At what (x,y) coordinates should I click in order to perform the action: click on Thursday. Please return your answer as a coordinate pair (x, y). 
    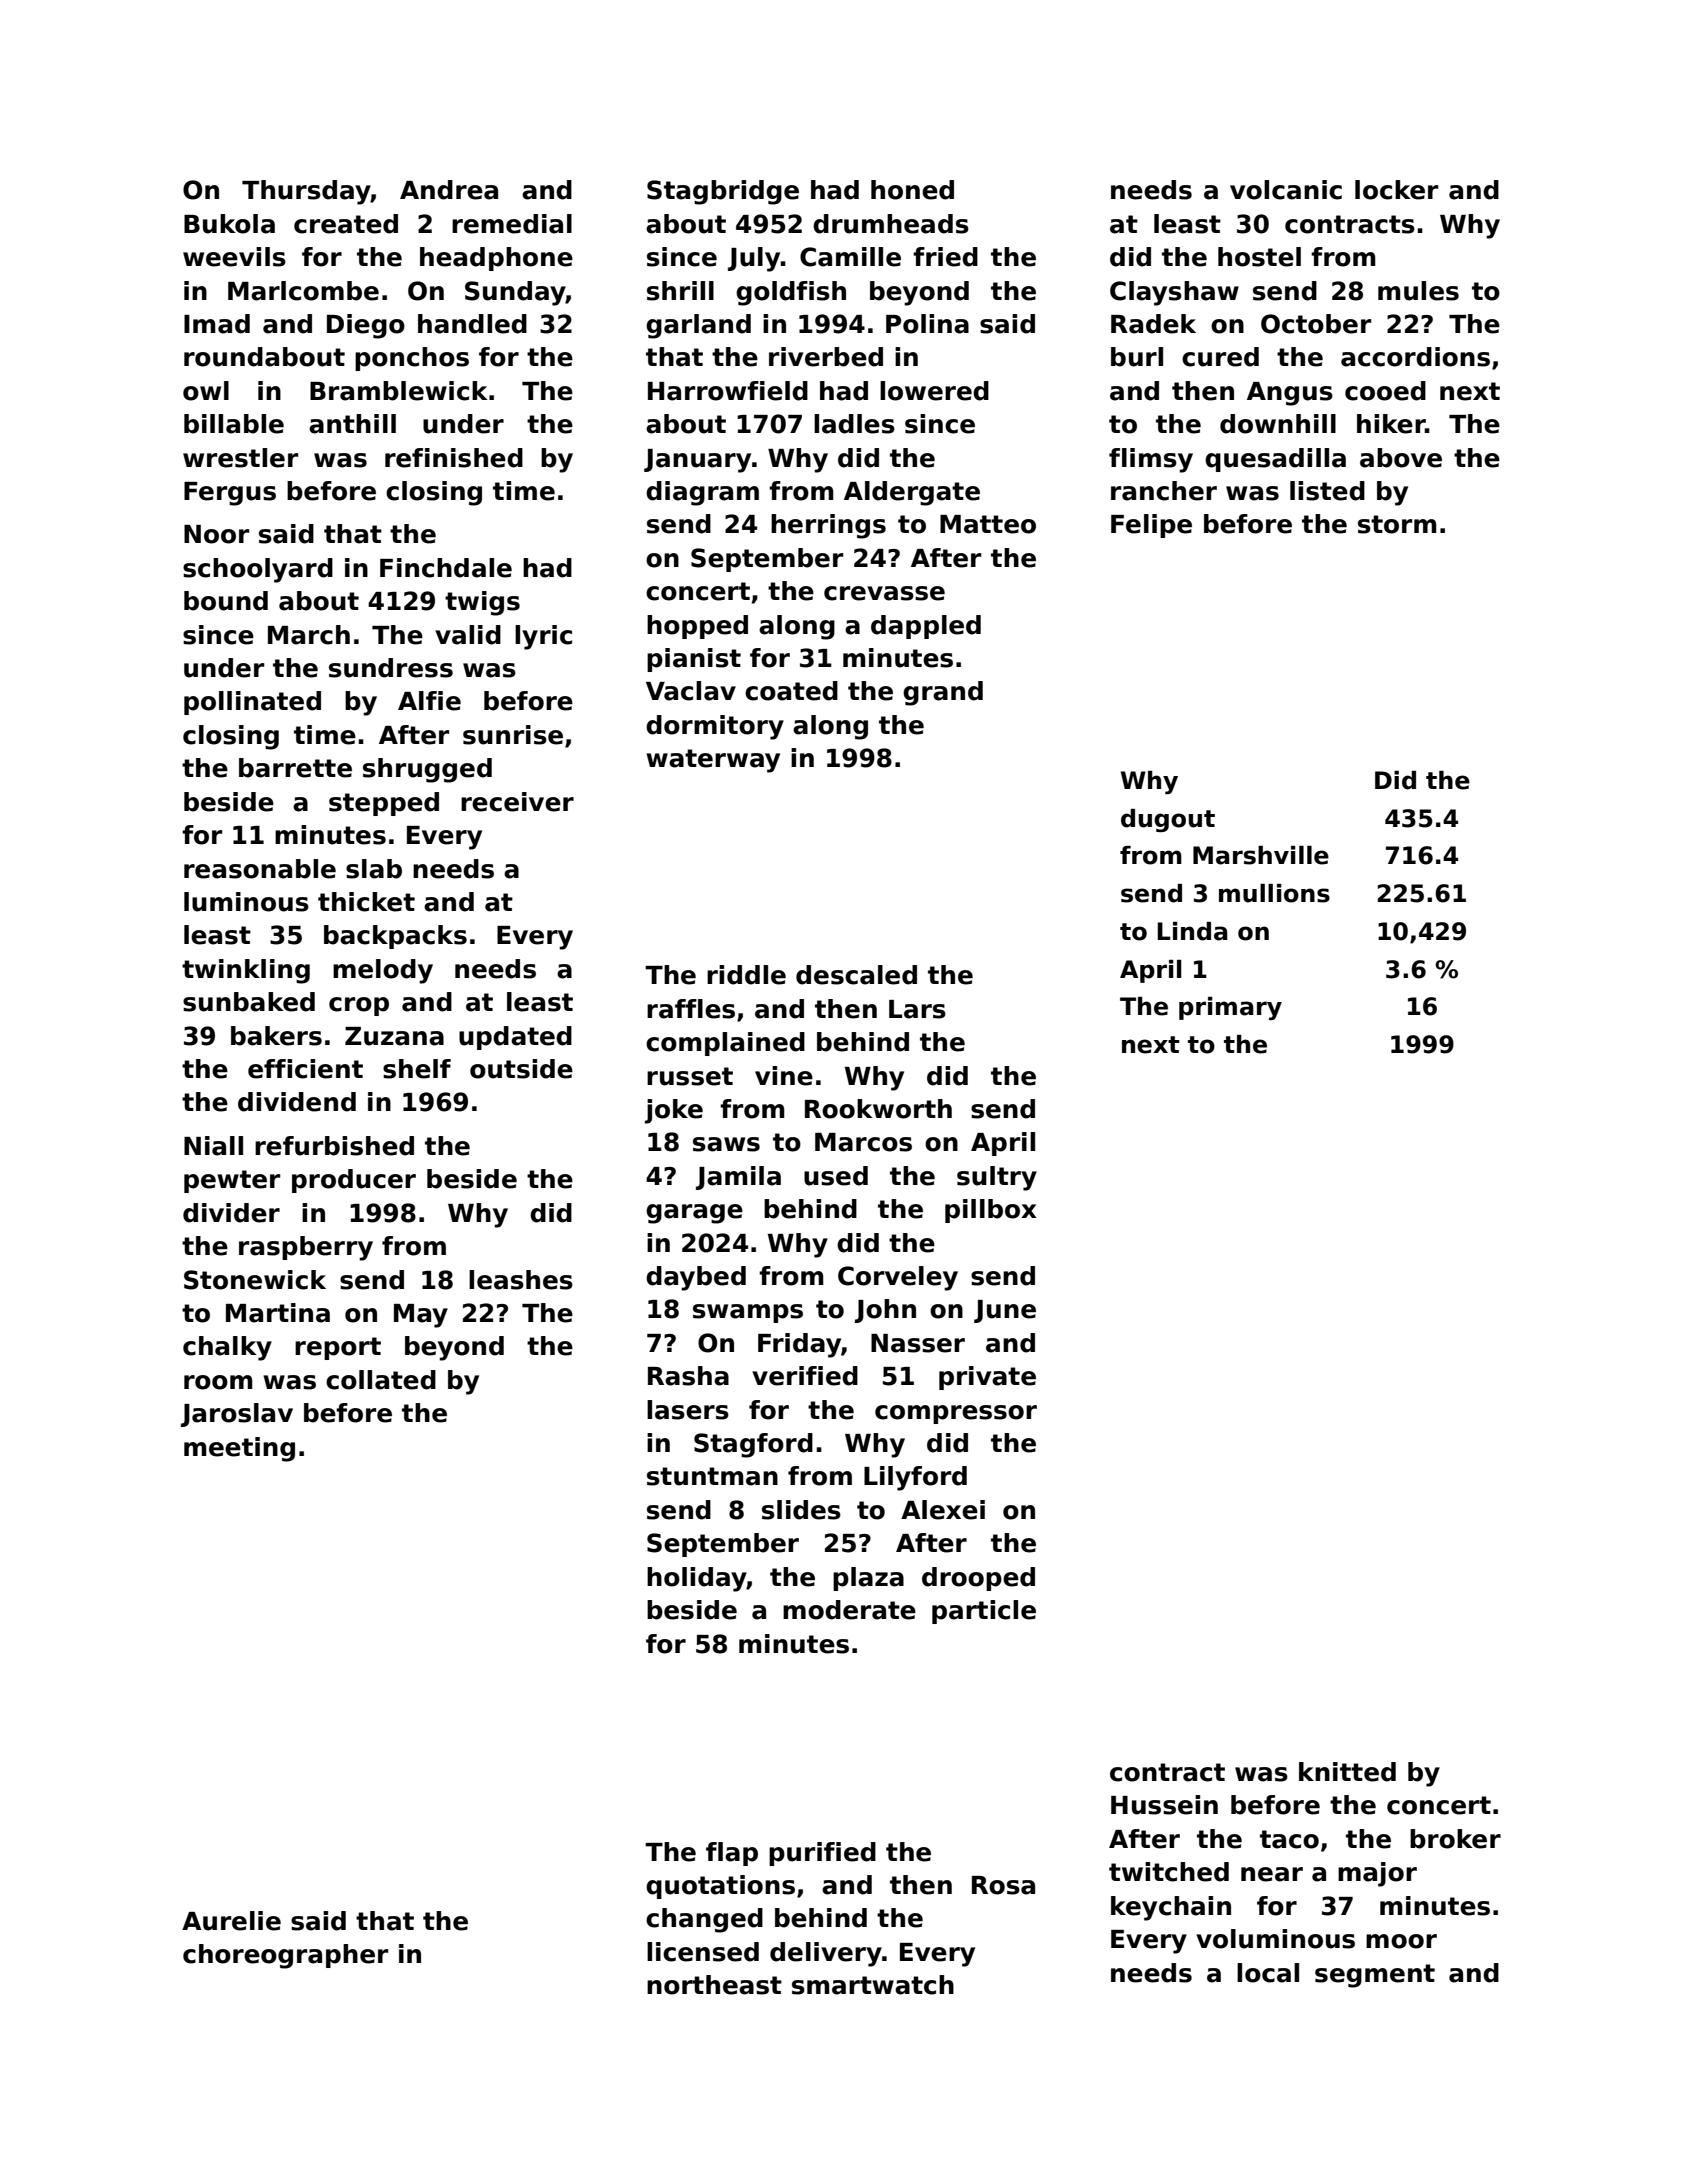
    Looking at the image, I should click on (306, 192).
